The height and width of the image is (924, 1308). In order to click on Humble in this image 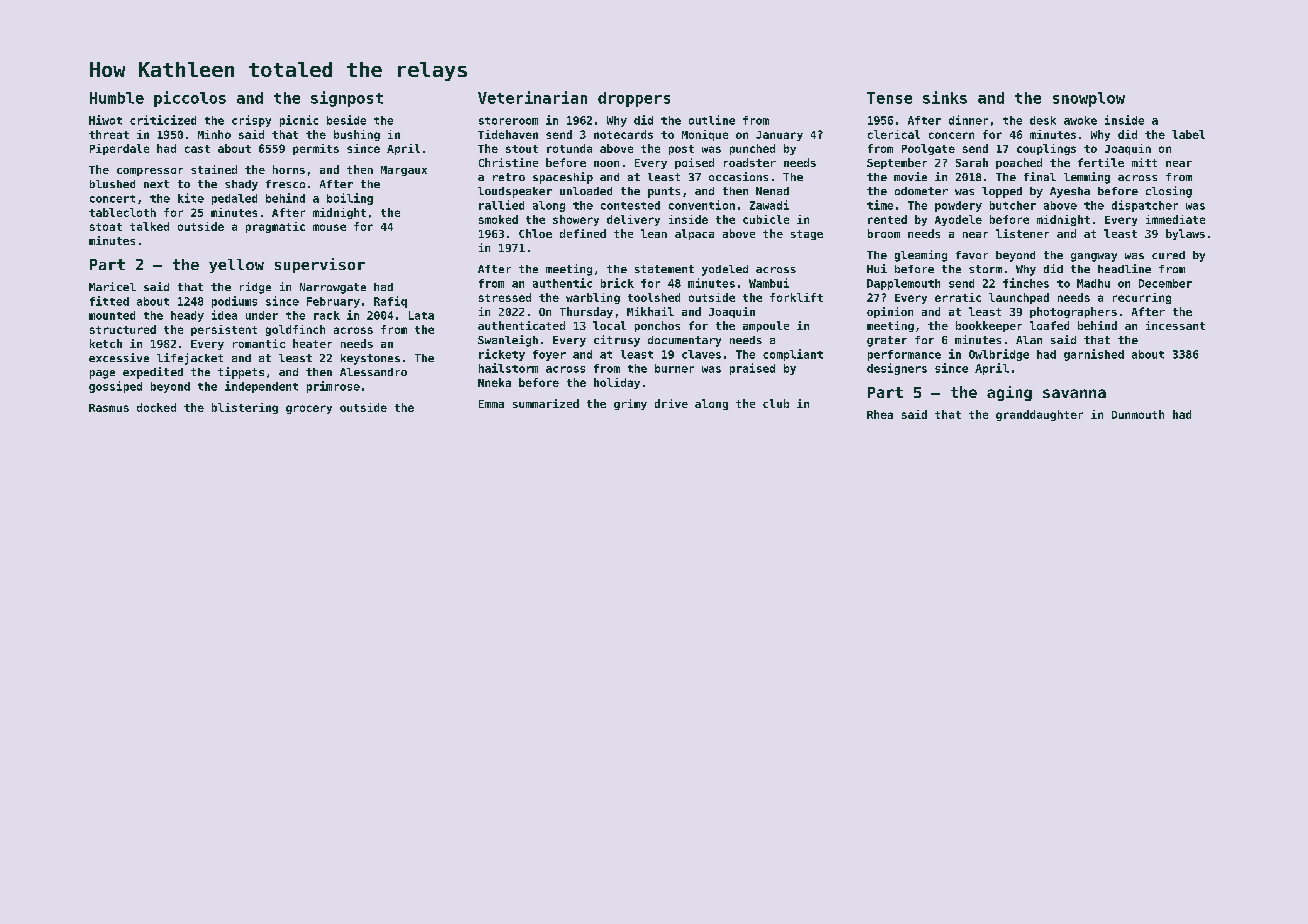, I will do `click(117, 98)`.
